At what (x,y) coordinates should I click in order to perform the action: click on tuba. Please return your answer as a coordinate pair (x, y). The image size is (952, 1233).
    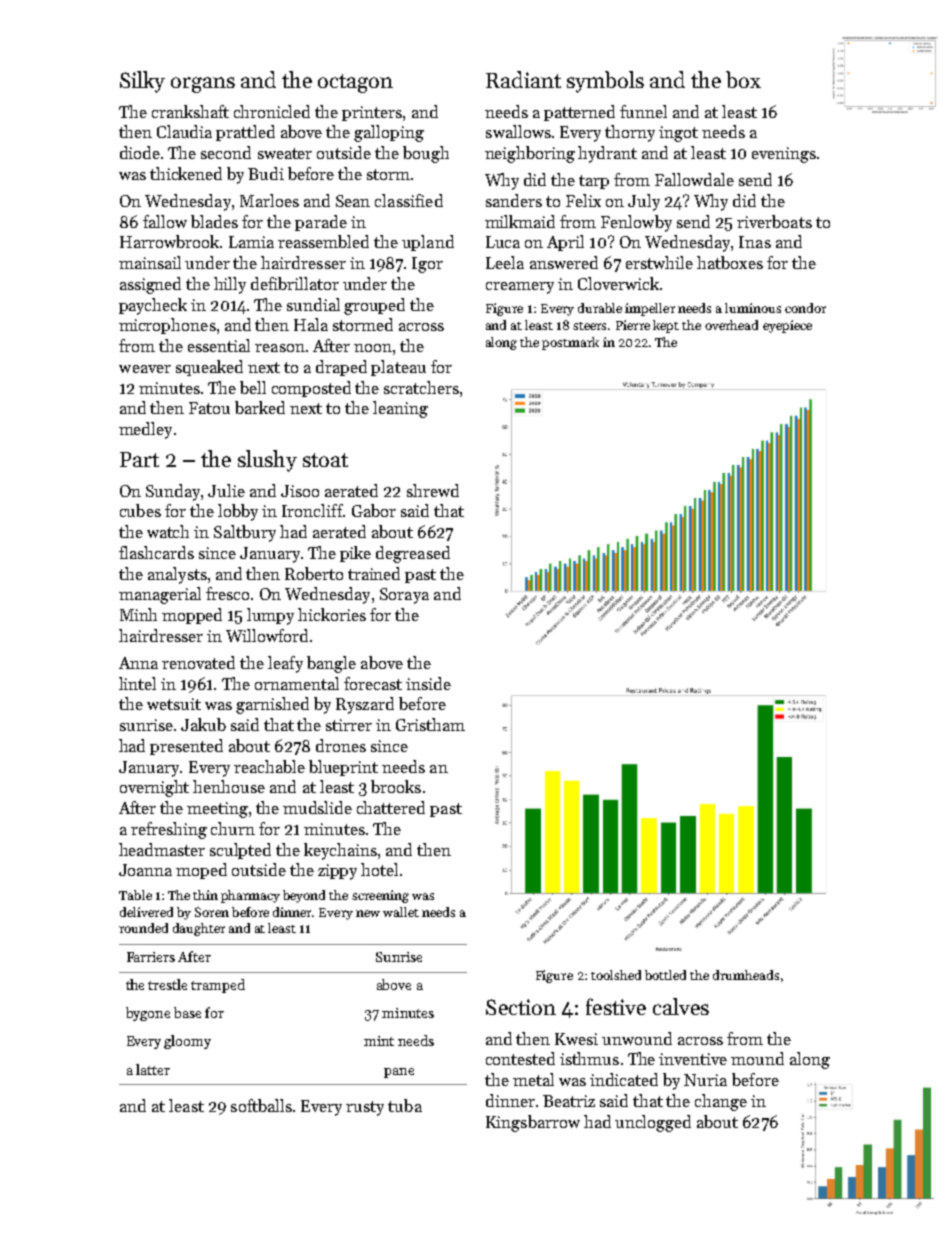
    Looking at the image, I should click on (405, 1105).
